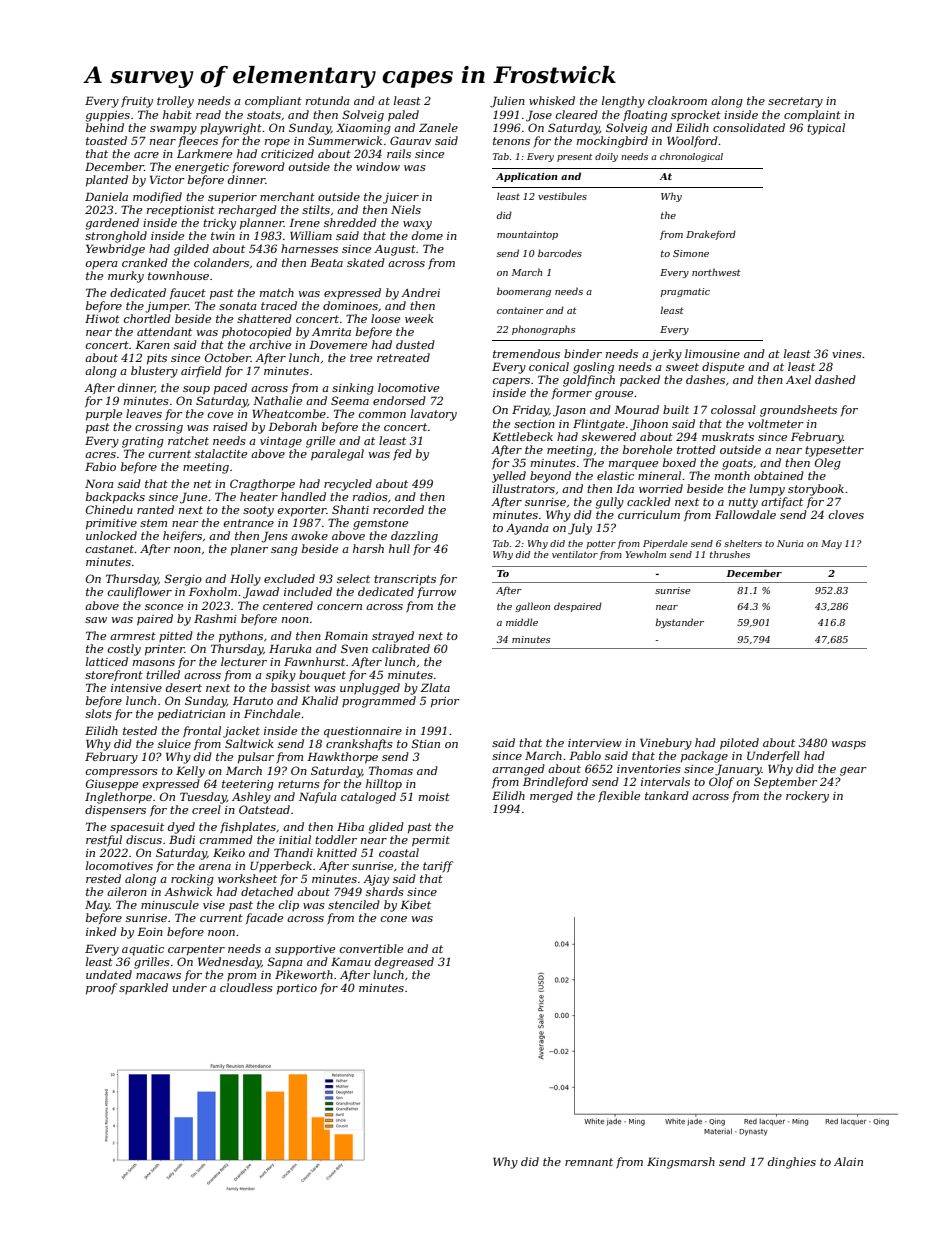  I want to click on ventilator, so click(575, 554).
